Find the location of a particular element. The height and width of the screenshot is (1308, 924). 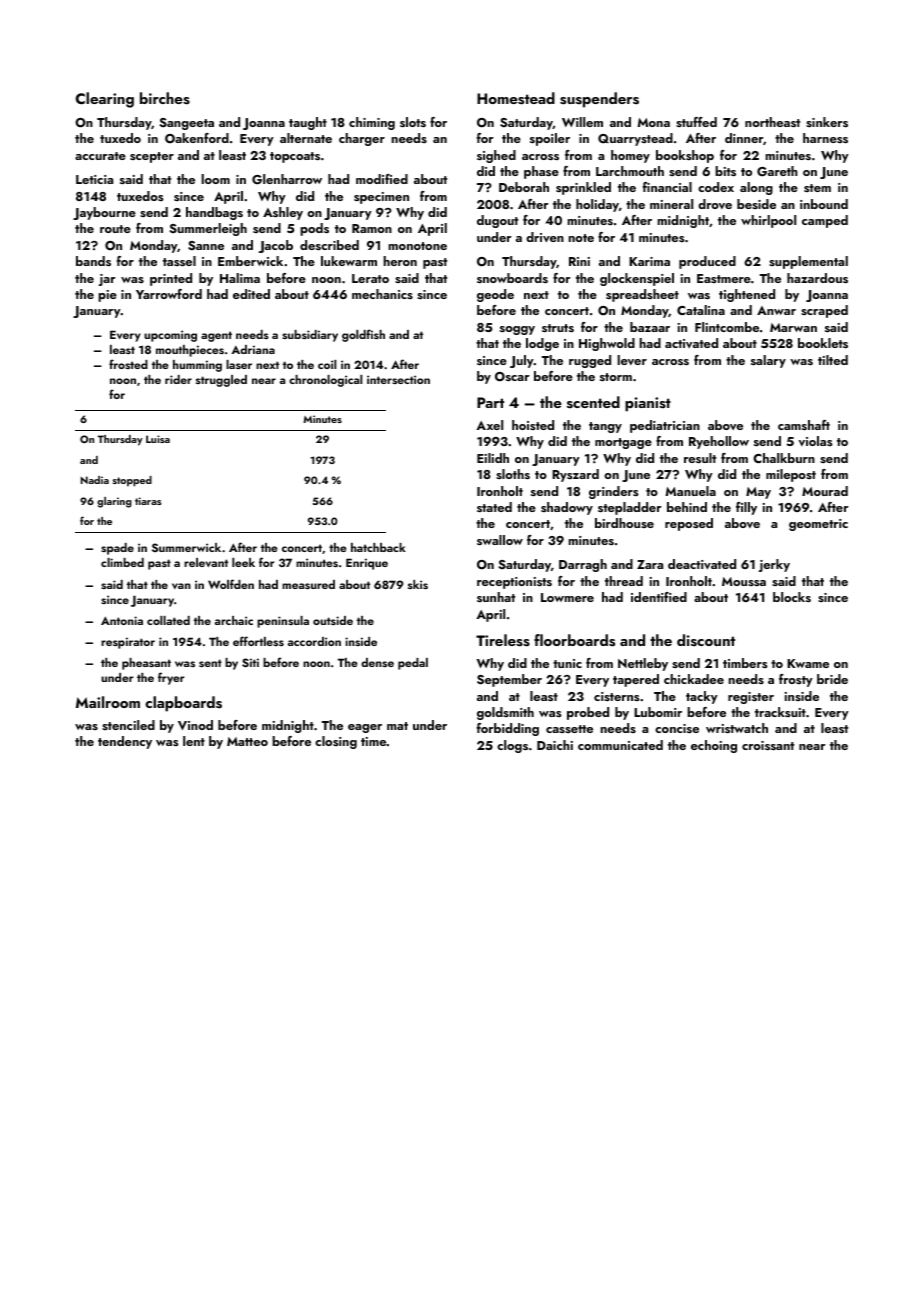

Flintcombe is located at coordinates (727, 327).
